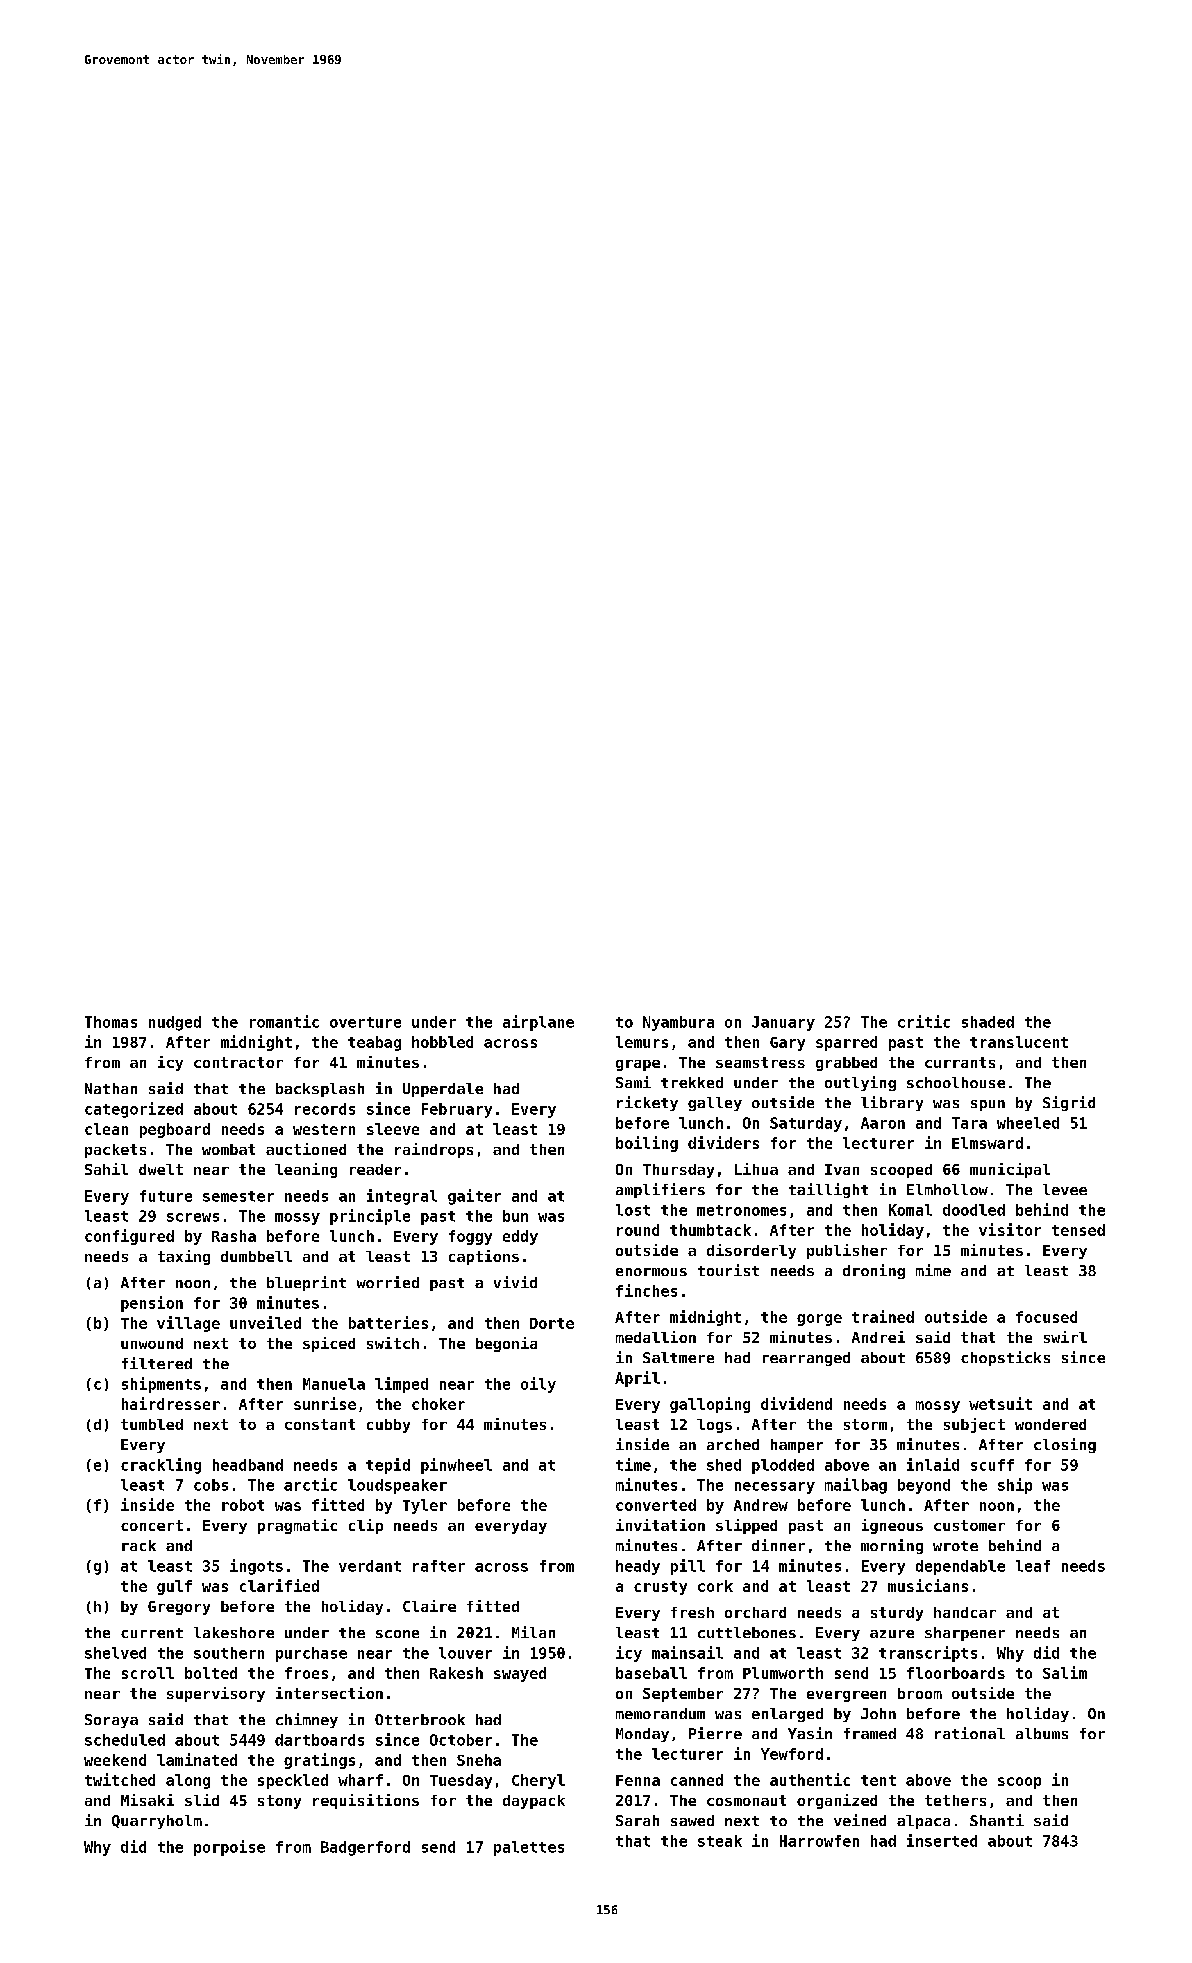  I want to click on airplane, so click(538, 1023).
